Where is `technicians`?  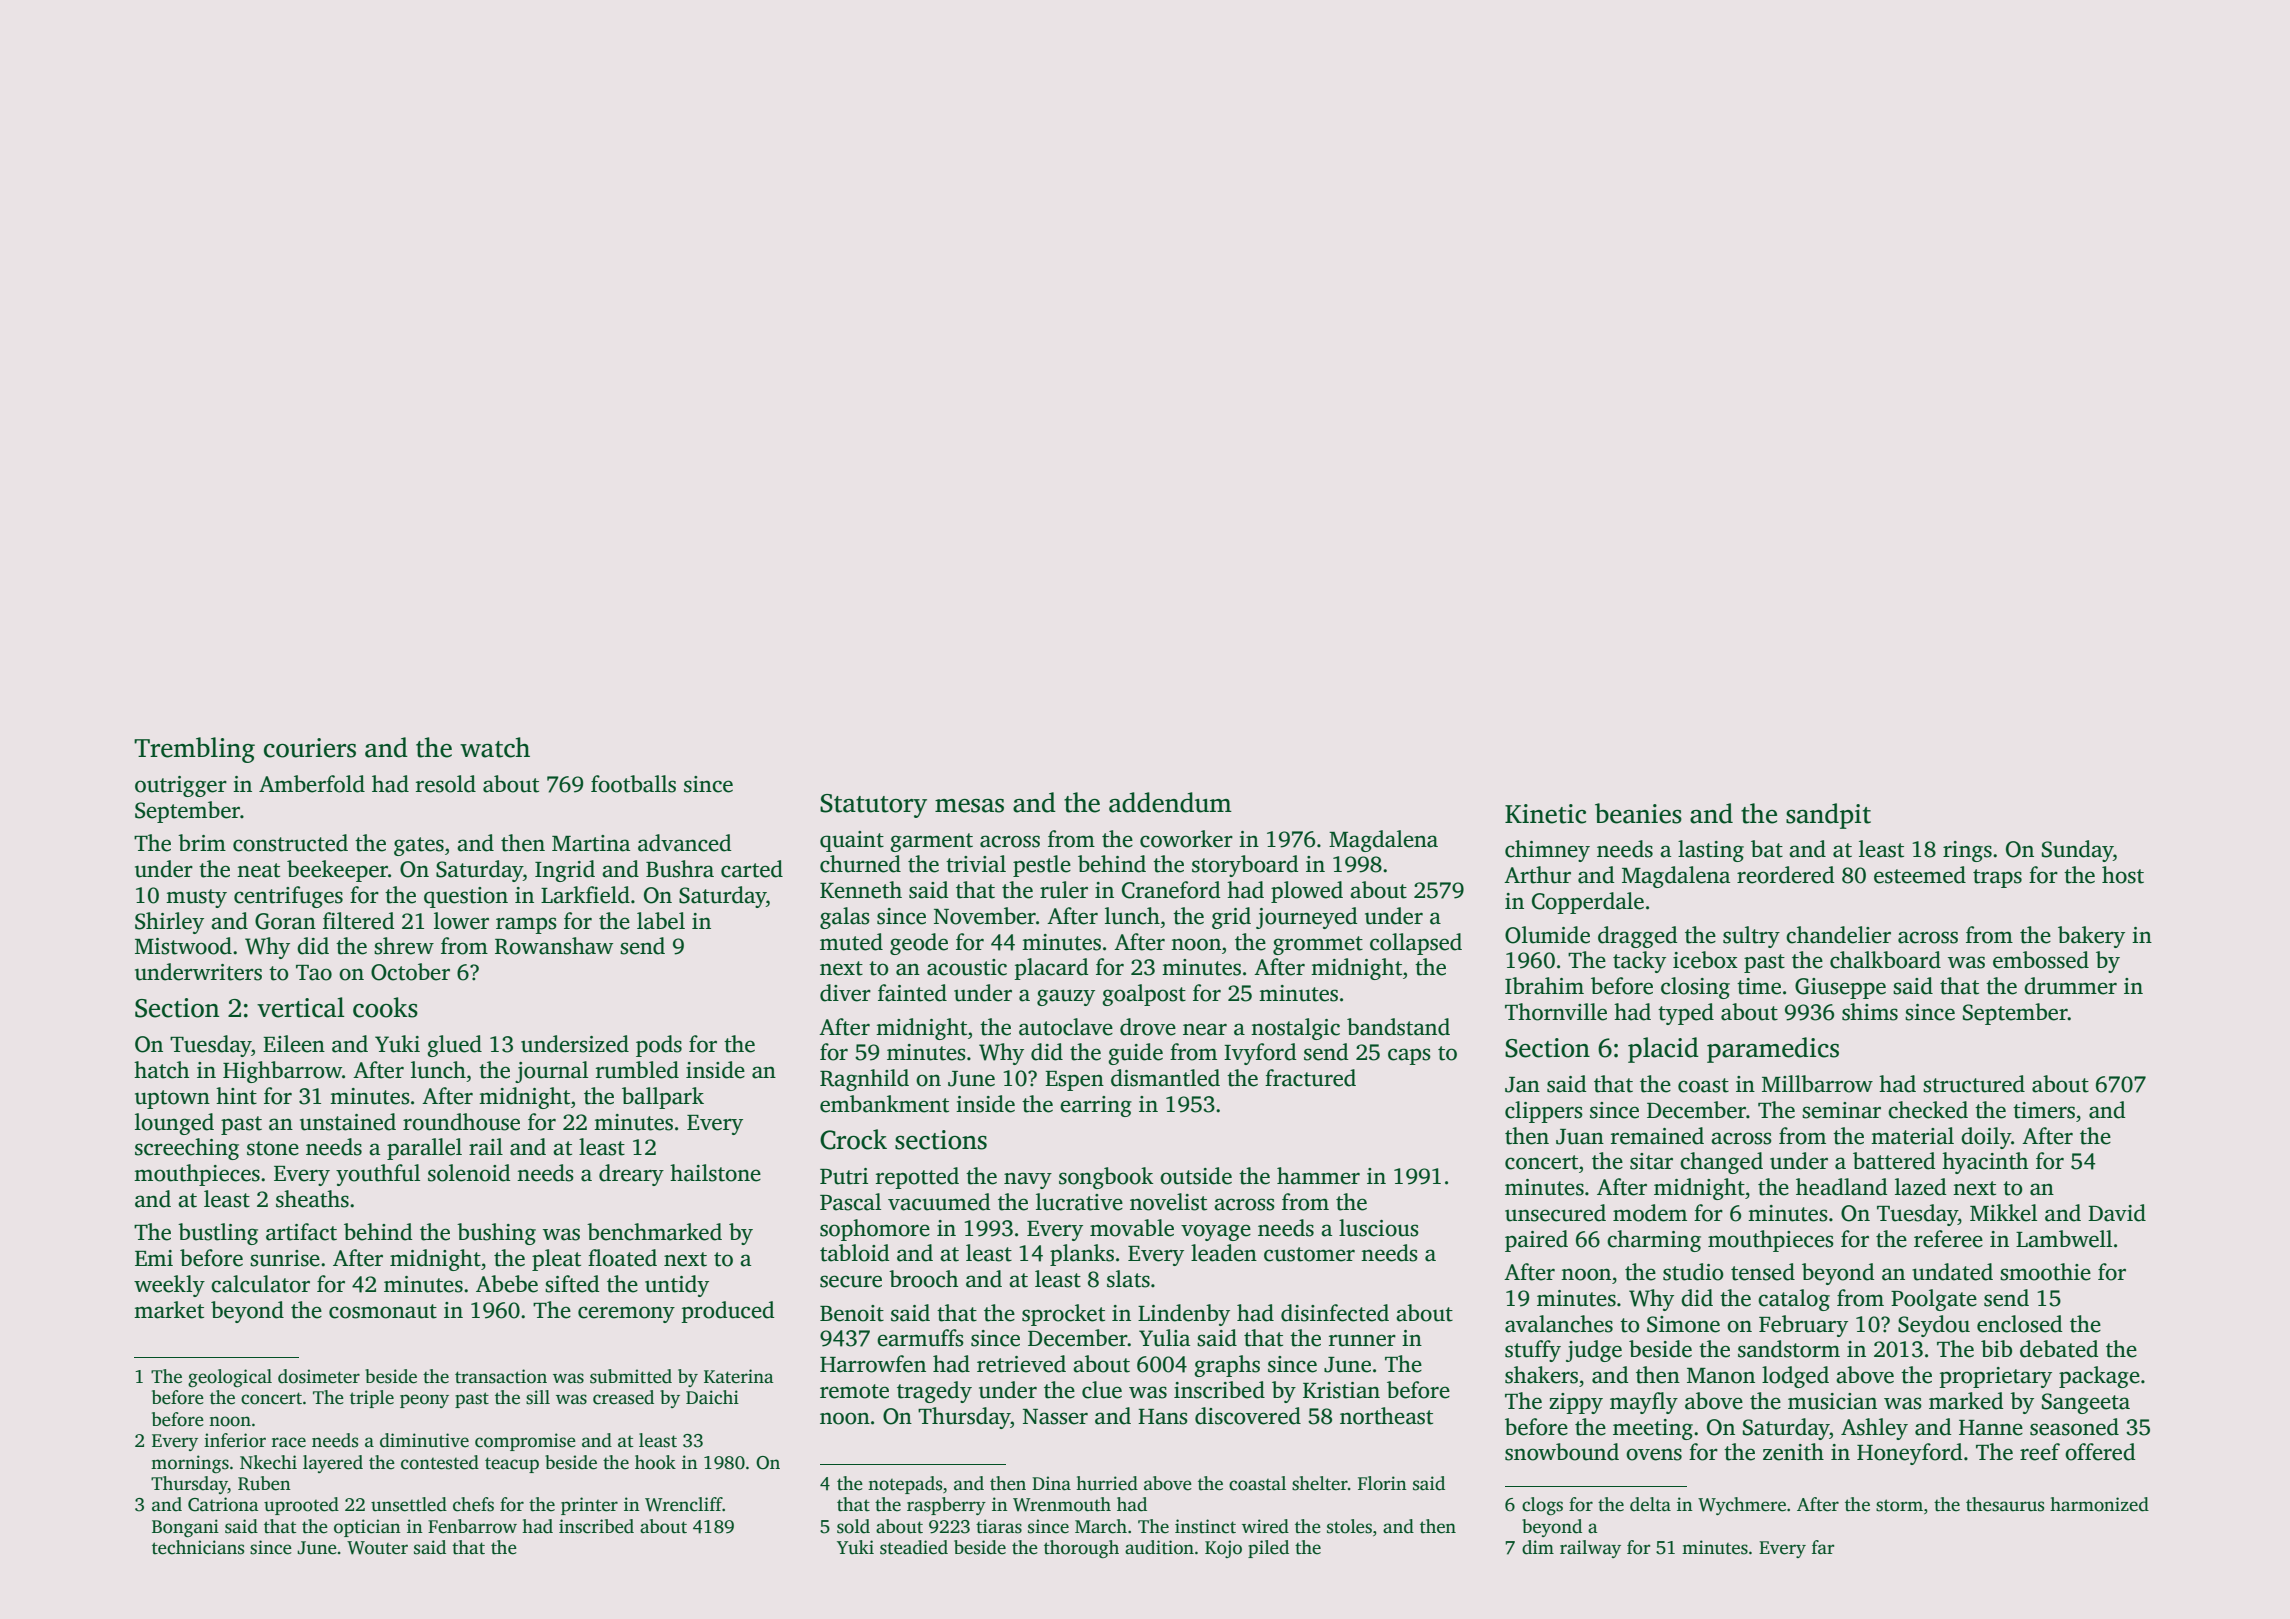
technicians is located at coordinates (198, 1547).
